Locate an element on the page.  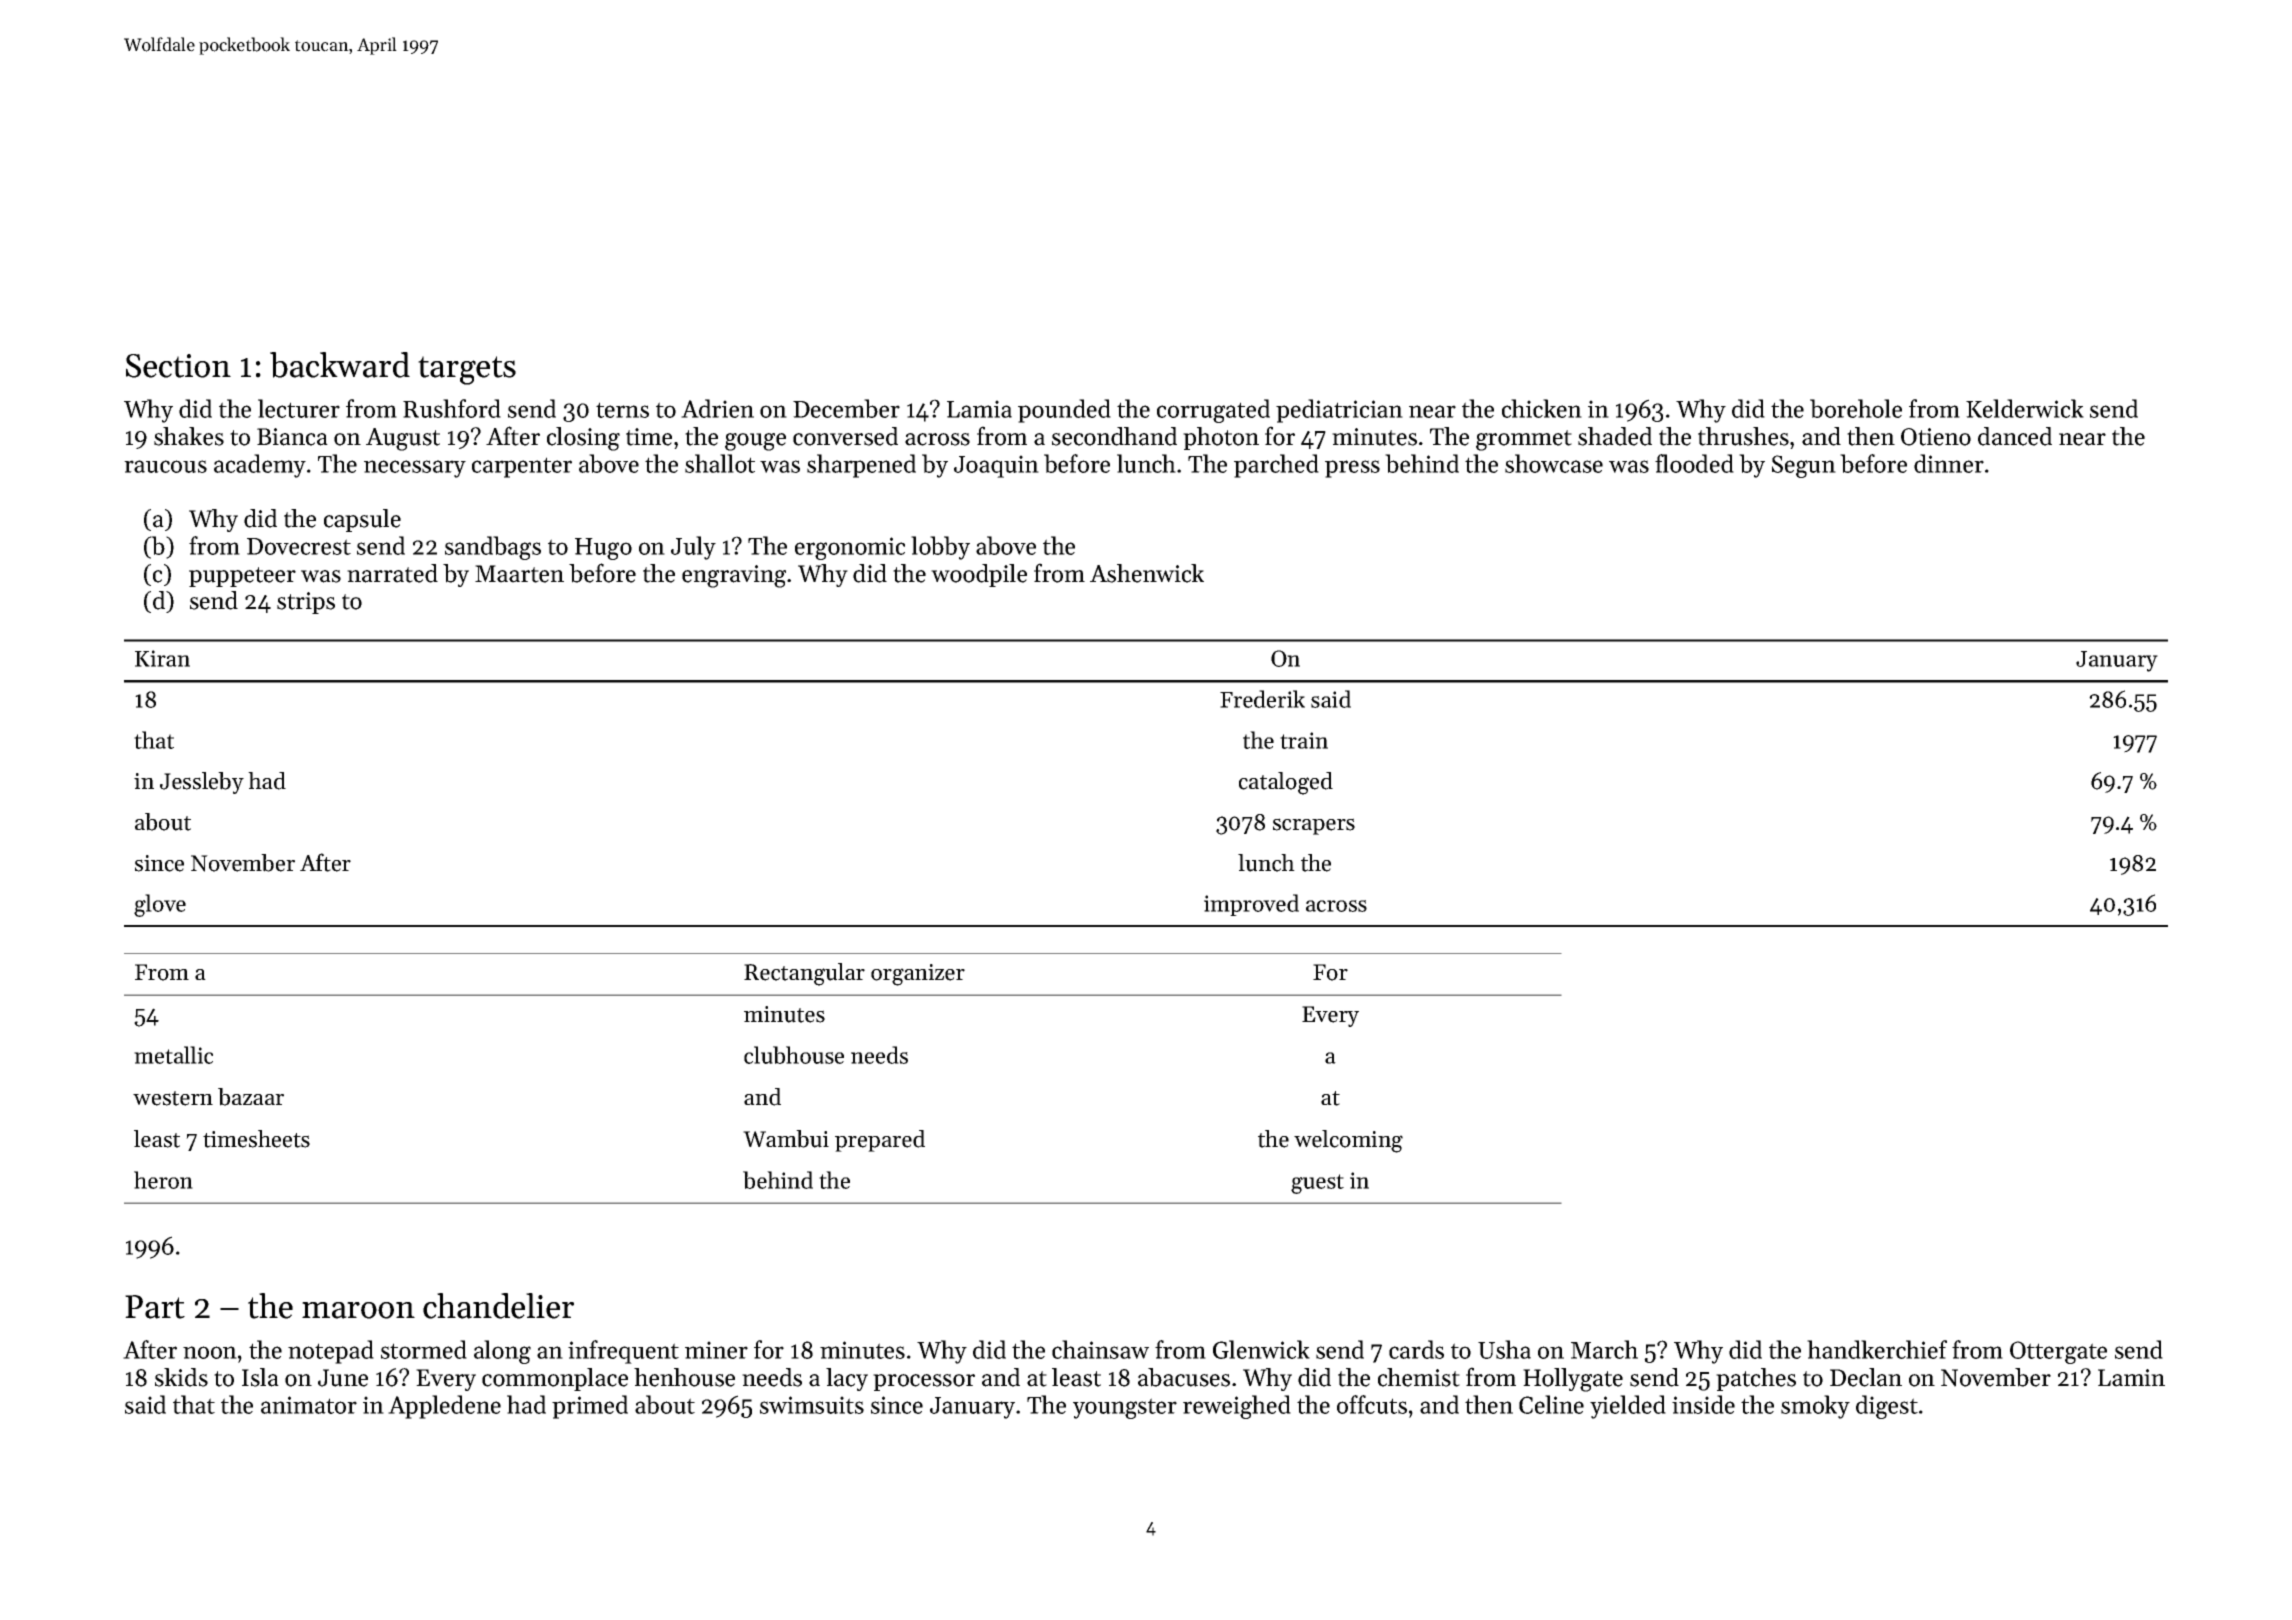
swimsuits is located at coordinates (812, 1405).
